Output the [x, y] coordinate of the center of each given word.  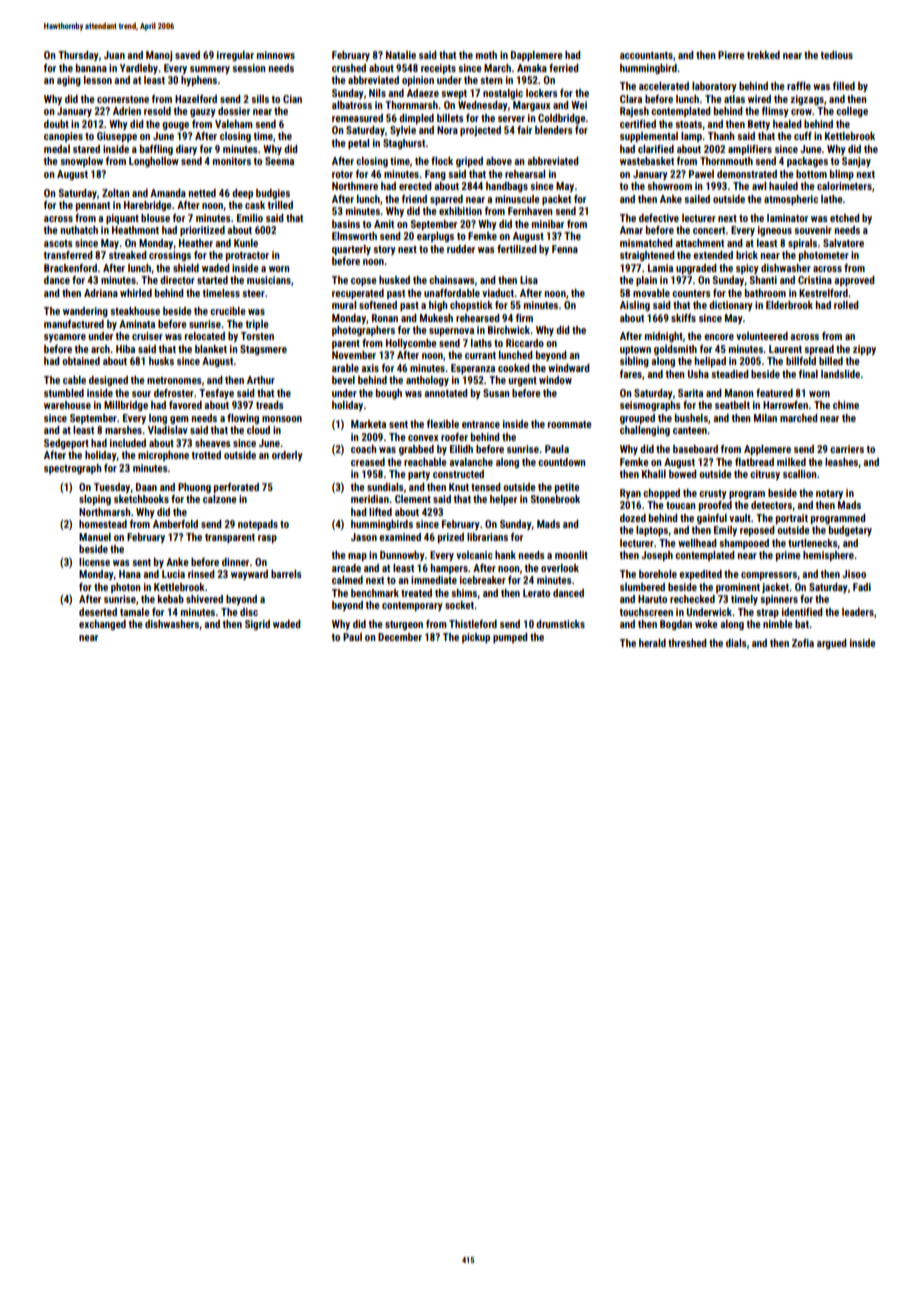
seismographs [650, 406]
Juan [114, 55]
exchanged [102, 625]
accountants [646, 55]
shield [186, 268]
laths [481, 343]
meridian [370, 499]
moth [486, 55]
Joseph [657, 556]
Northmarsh [104, 512]
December [400, 637]
